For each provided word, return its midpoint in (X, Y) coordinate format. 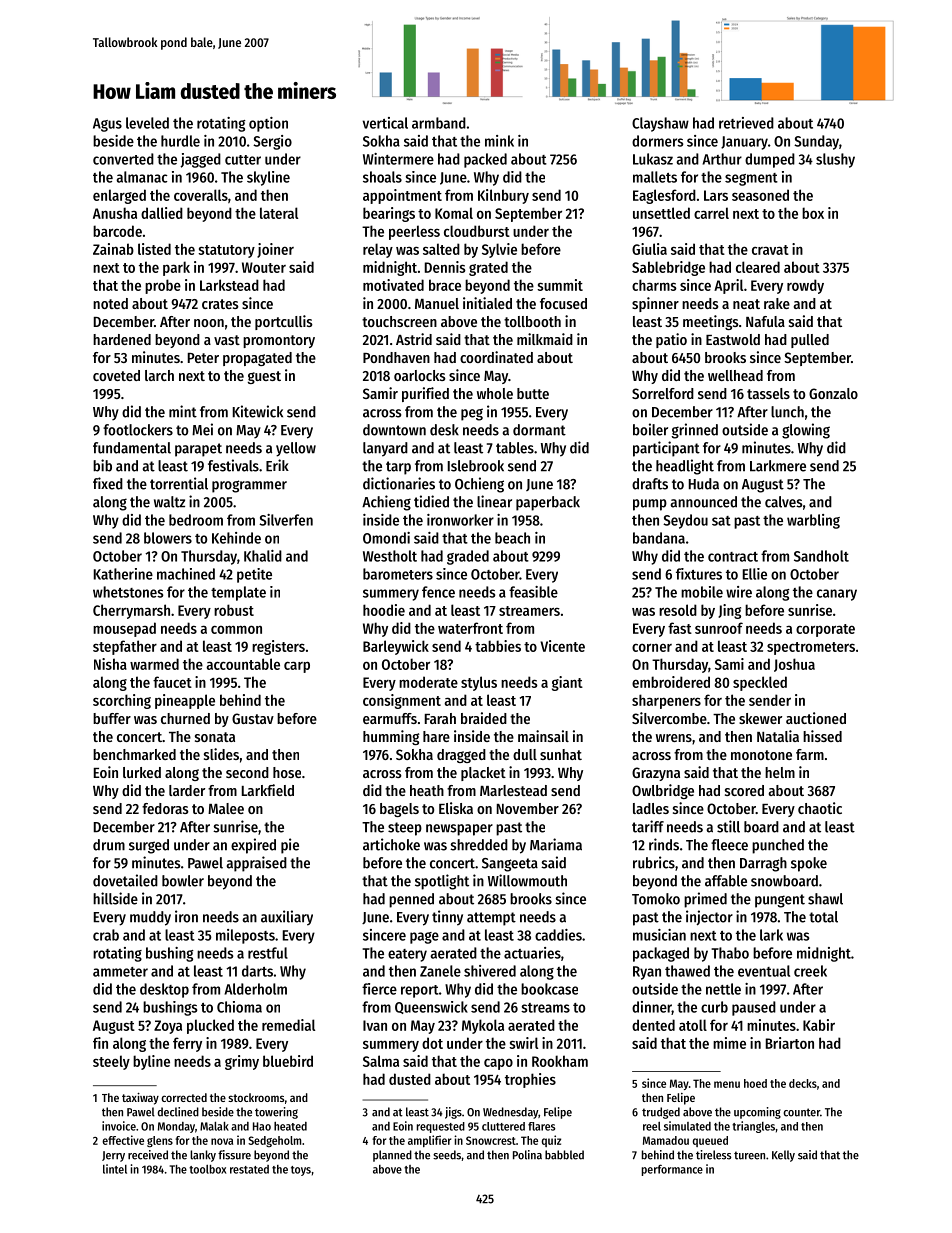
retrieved (746, 123)
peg (472, 414)
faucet (172, 682)
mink (499, 141)
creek (810, 971)
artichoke (391, 844)
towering (276, 1113)
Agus (107, 125)
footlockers (138, 430)
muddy (150, 918)
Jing (729, 611)
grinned (694, 431)
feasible (533, 592)
